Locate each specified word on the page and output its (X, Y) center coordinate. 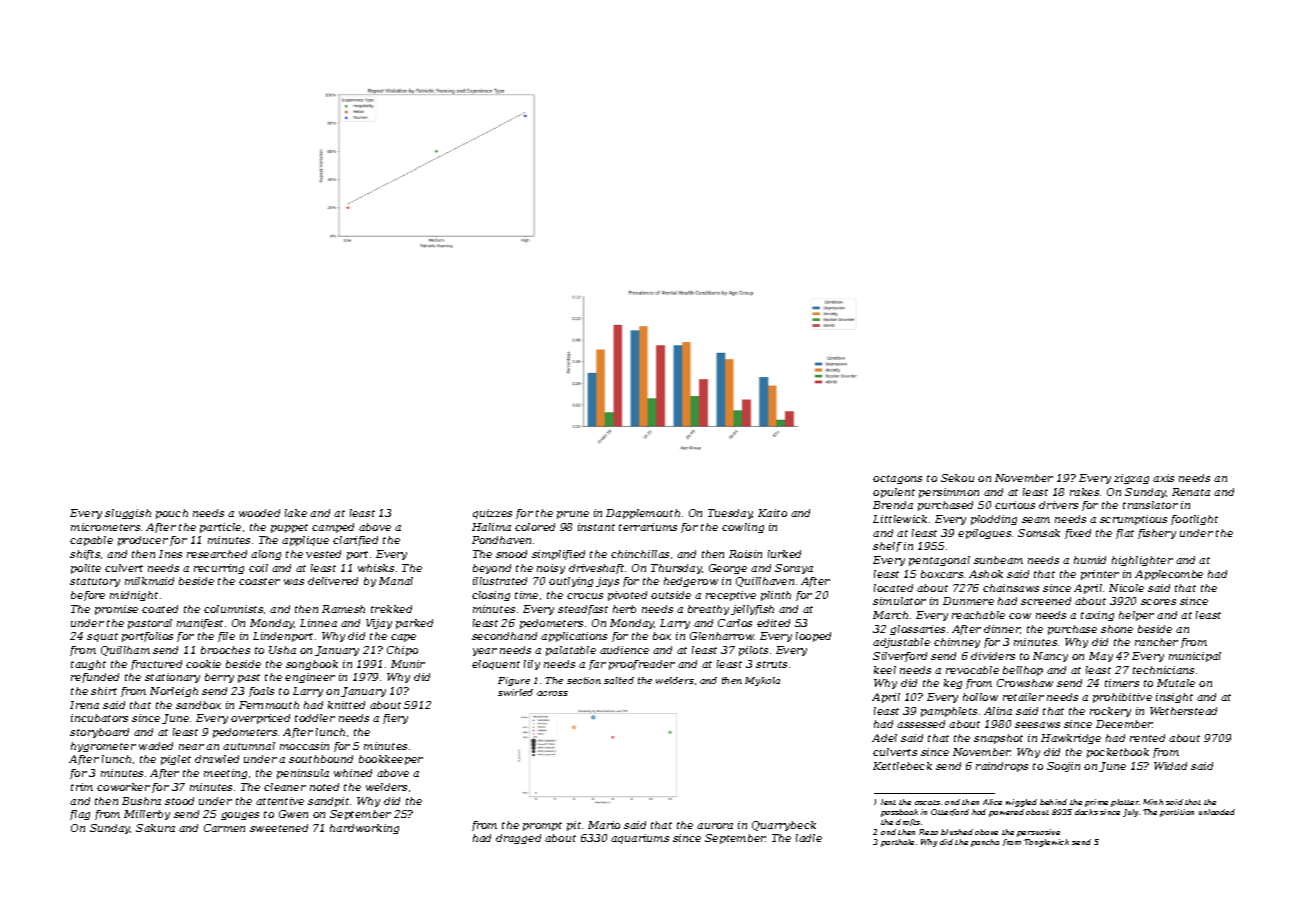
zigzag (1131, 479)
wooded (259, 513)
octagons (897, 479)
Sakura (155, 828)
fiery (395, 719)
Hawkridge (1071, 739)
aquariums (640, 839)
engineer (310, 678)
